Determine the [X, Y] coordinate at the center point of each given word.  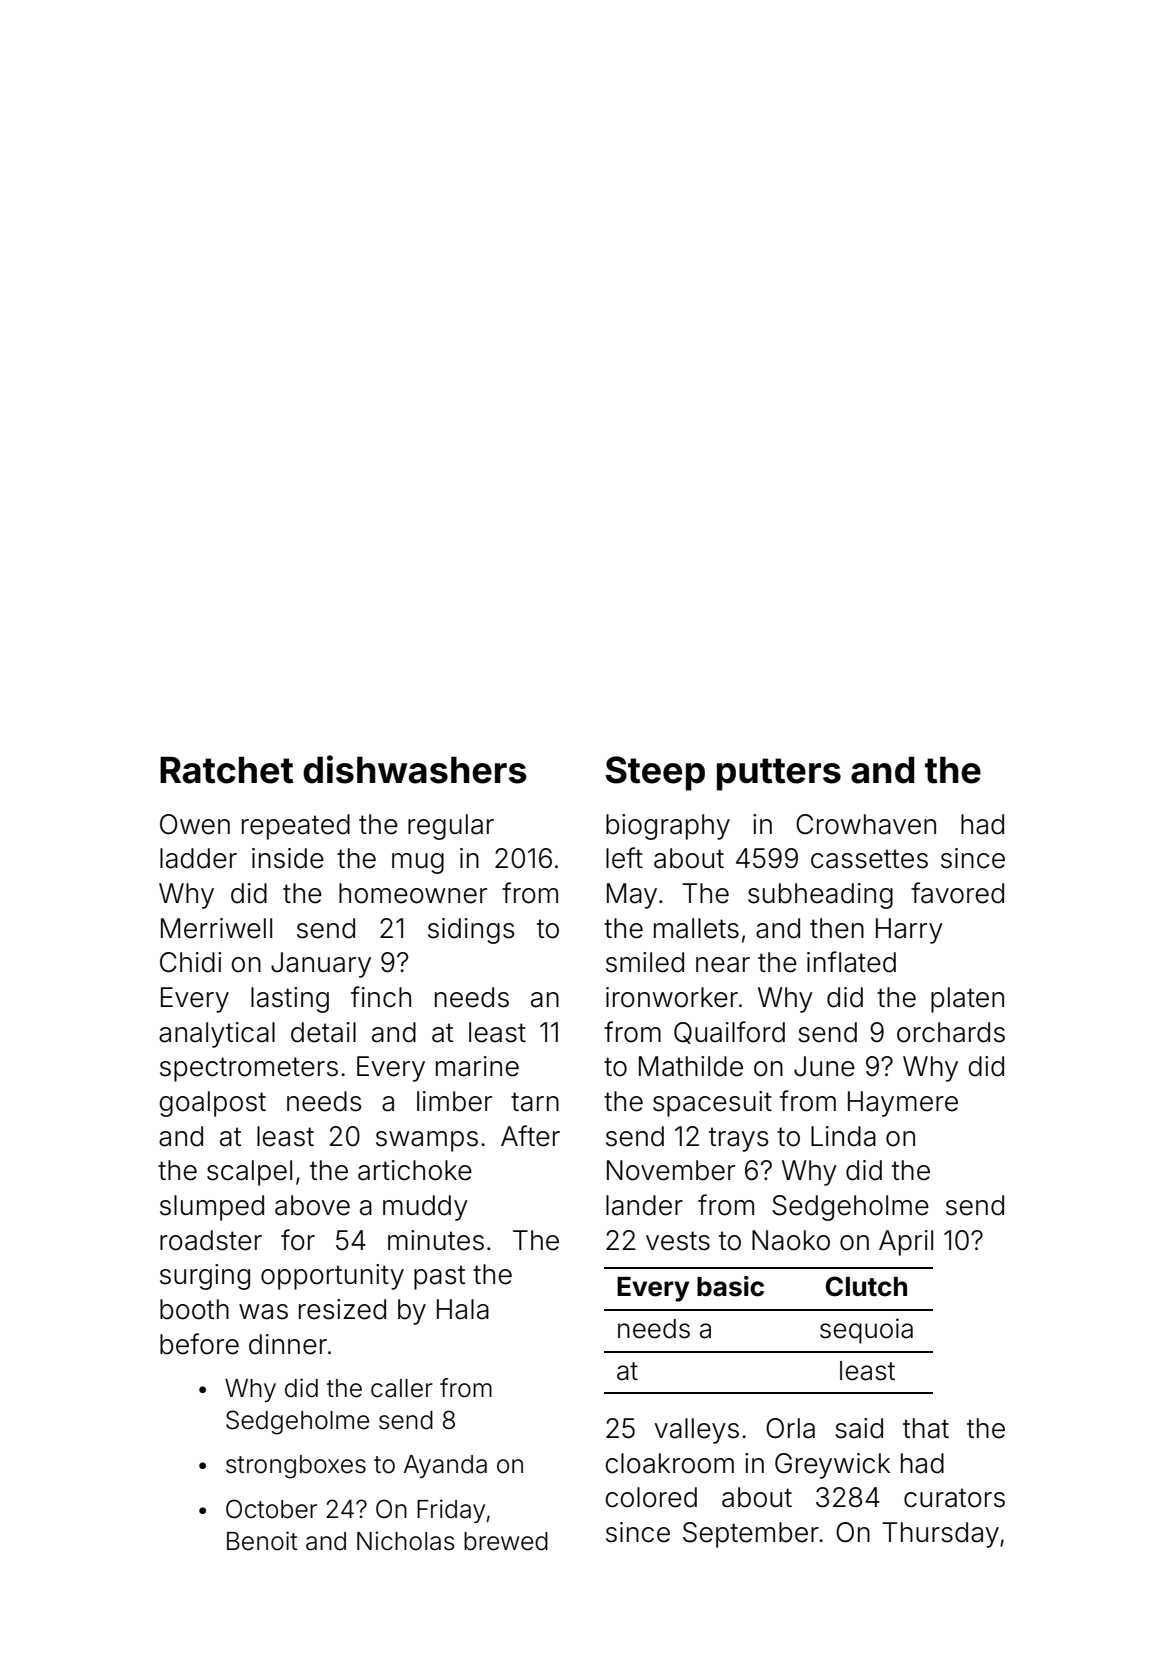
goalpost [212, 1104]
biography [668, 827]
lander [644, 1205]
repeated [296, 827]
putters [779, 774]
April [906, 1243]
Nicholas [405, 1541]
